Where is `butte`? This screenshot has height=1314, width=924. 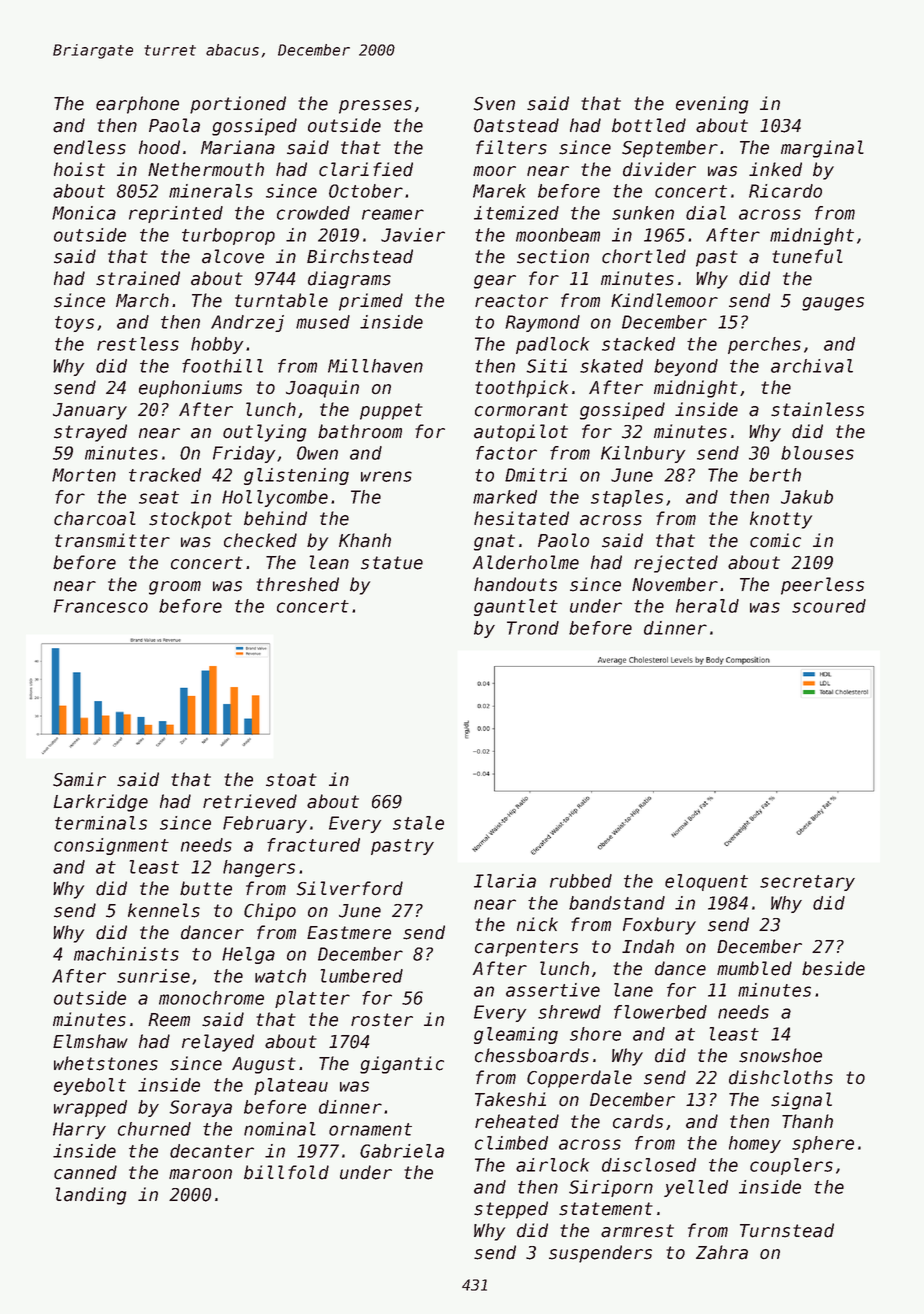
butte is located at coordinates (206, 888).
